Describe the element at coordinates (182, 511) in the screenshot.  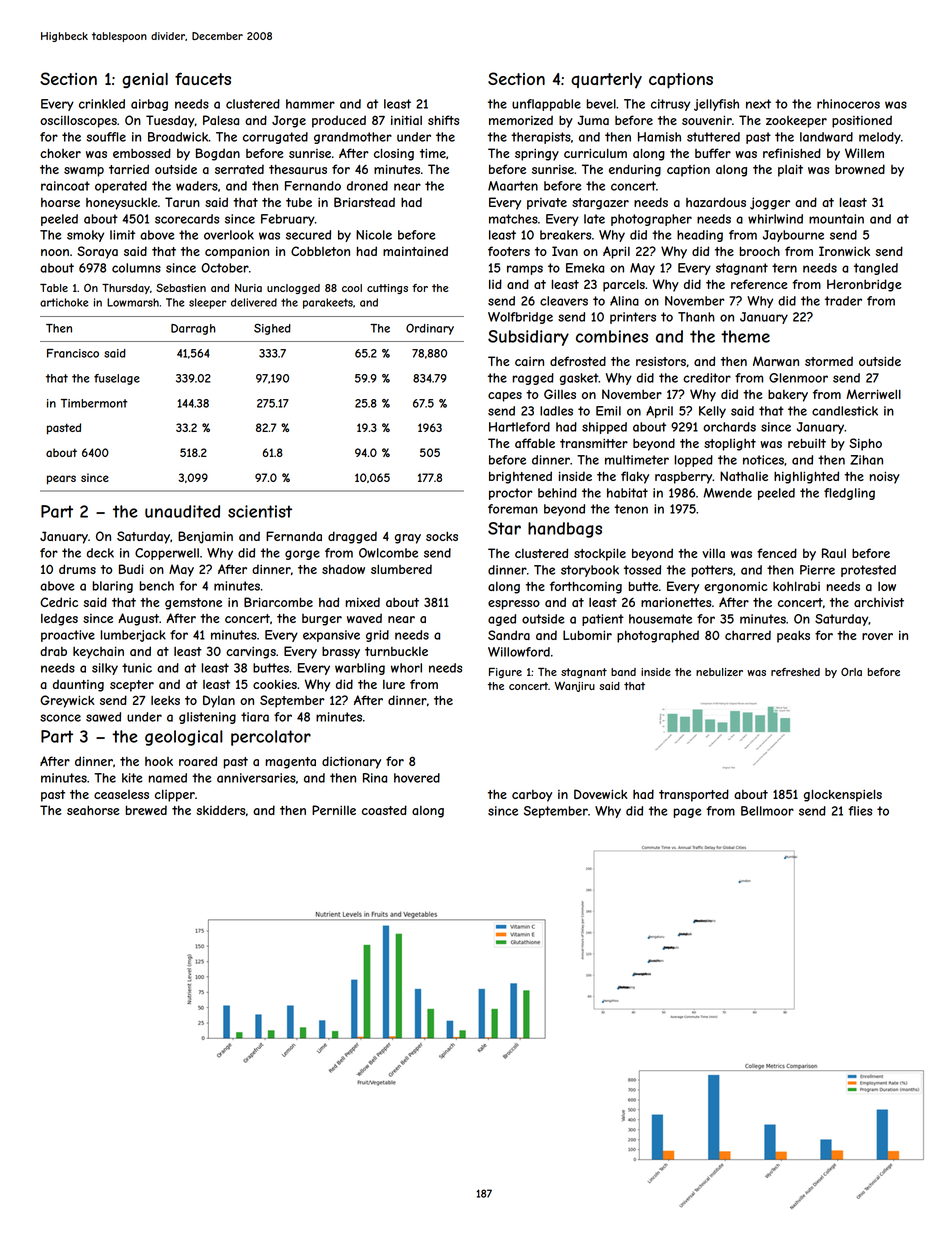
I see `unaudited` at that location.
